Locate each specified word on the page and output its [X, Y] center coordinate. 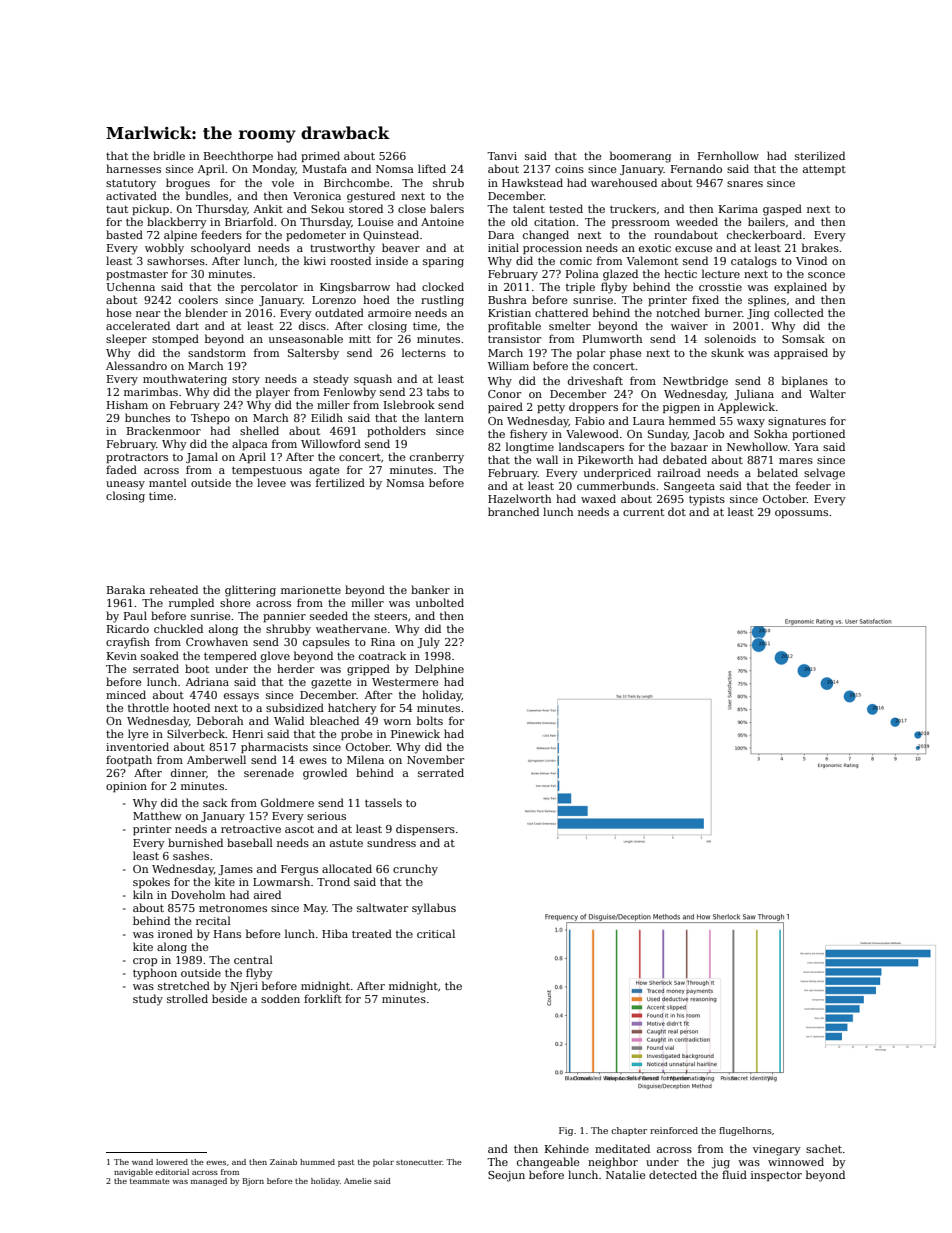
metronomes [233, 908]
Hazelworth [519, 498]
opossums [801, 514]
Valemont [652, 260]
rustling [442, 301]
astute [346, 843]
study [148, 1000]
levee [271, 482]
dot [677, 511]
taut [117, 209]
